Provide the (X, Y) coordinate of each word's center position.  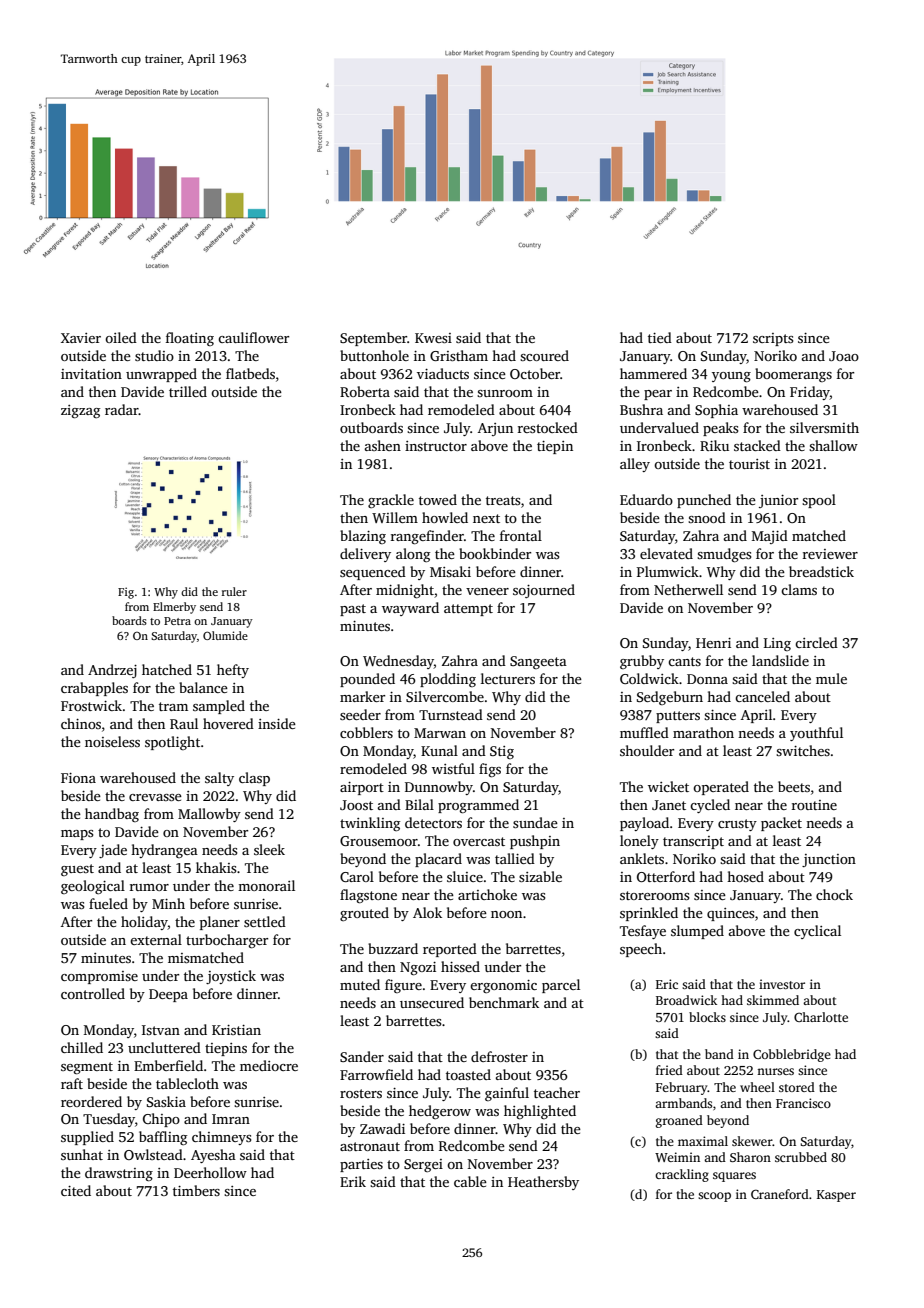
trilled (188, 391)
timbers (196, 1190)
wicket (668, 786)
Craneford (780, 1194)
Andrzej (112, 671)
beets (794, 786)
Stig (502, 752)
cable (470, 1181)
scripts (773, 339)
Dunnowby (439, 788)
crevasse (155, 797)
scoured (544, 355)
